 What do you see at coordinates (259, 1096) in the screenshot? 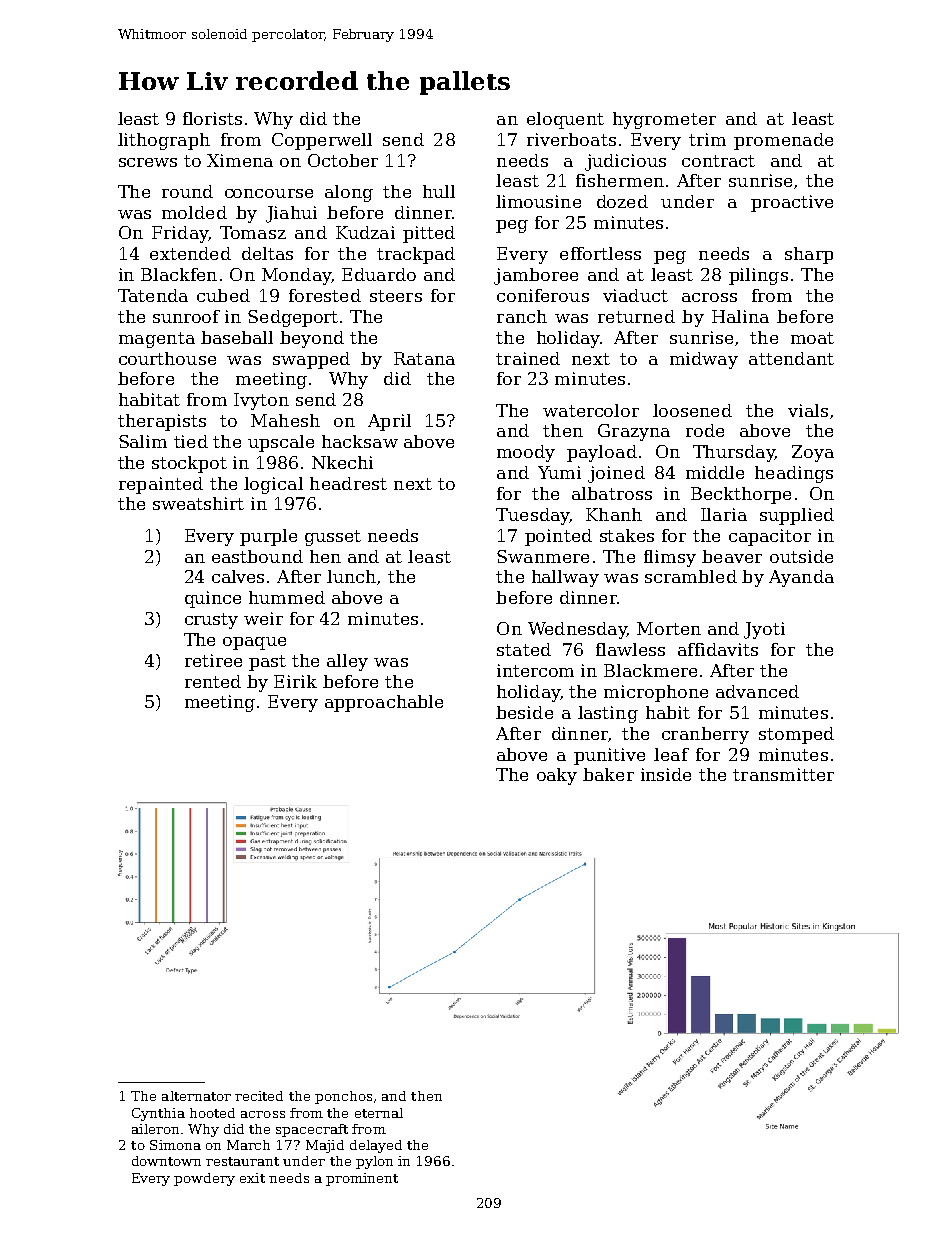
I see `recited` at bounding box center [259, 1096].
